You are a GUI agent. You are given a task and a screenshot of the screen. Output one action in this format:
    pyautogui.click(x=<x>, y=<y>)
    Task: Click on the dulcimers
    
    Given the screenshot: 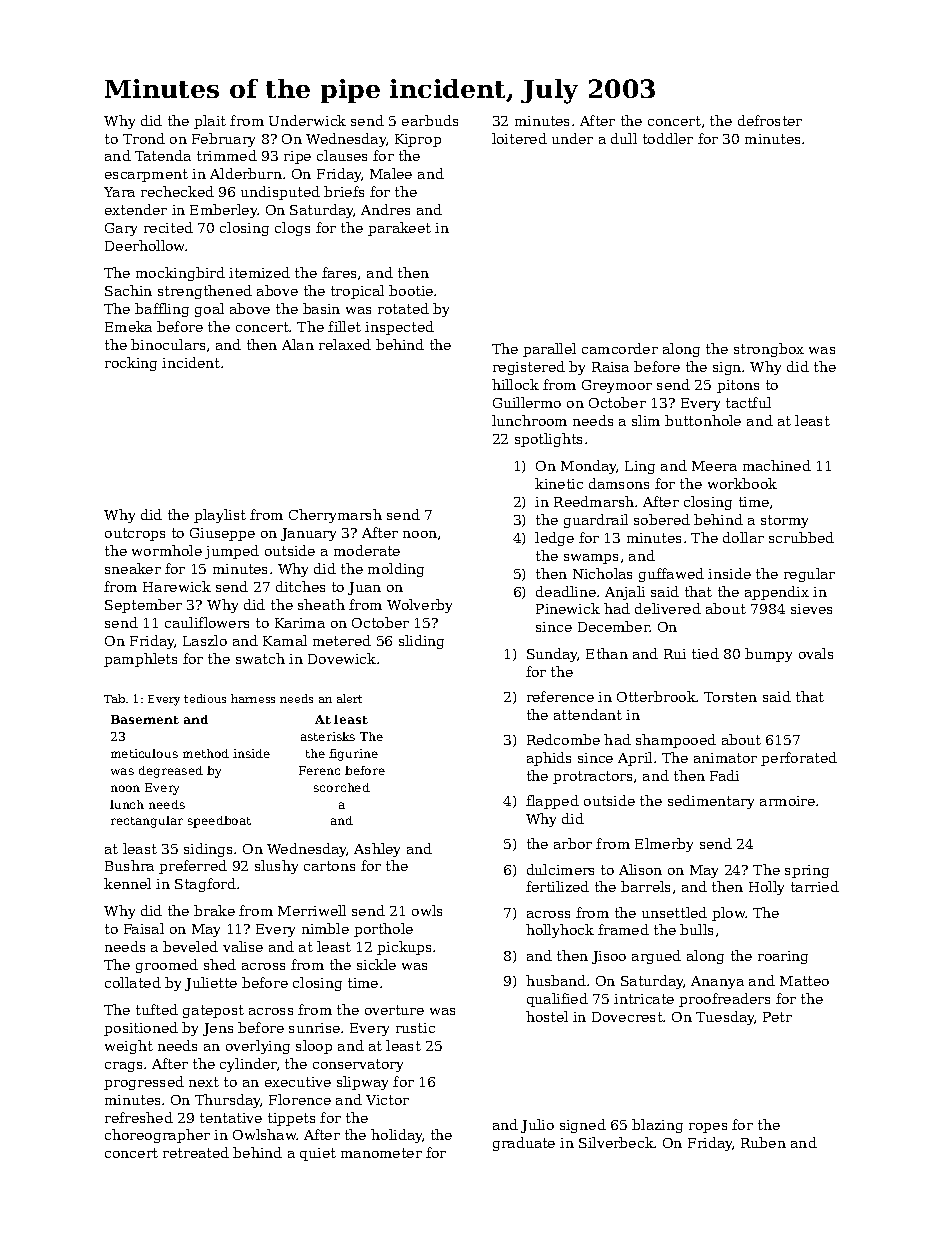 What is the action you would take?
    pyautogui.click(x=560, y=869)
